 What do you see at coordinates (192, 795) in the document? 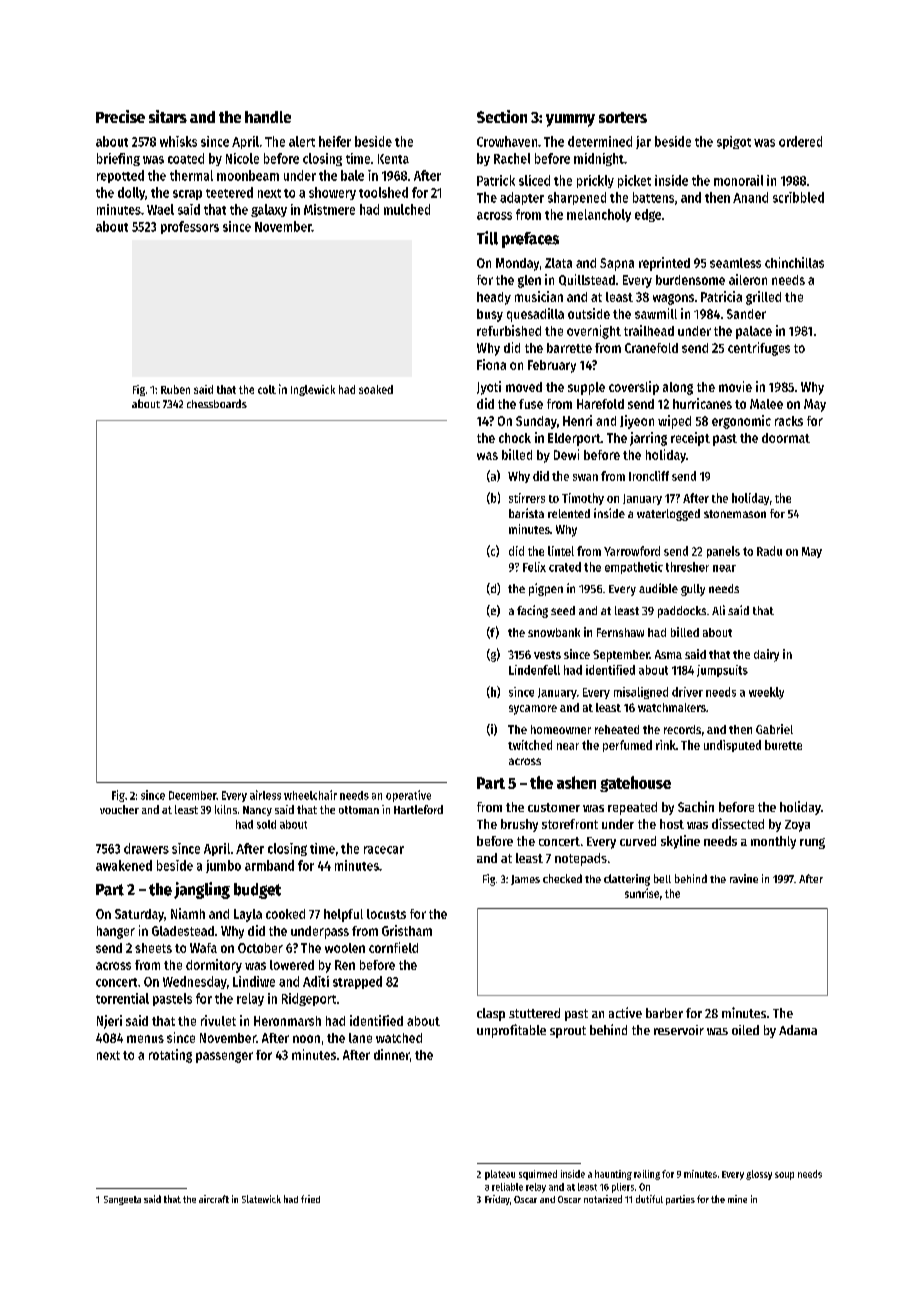
I see `December` at bounding box center [192, 795].
